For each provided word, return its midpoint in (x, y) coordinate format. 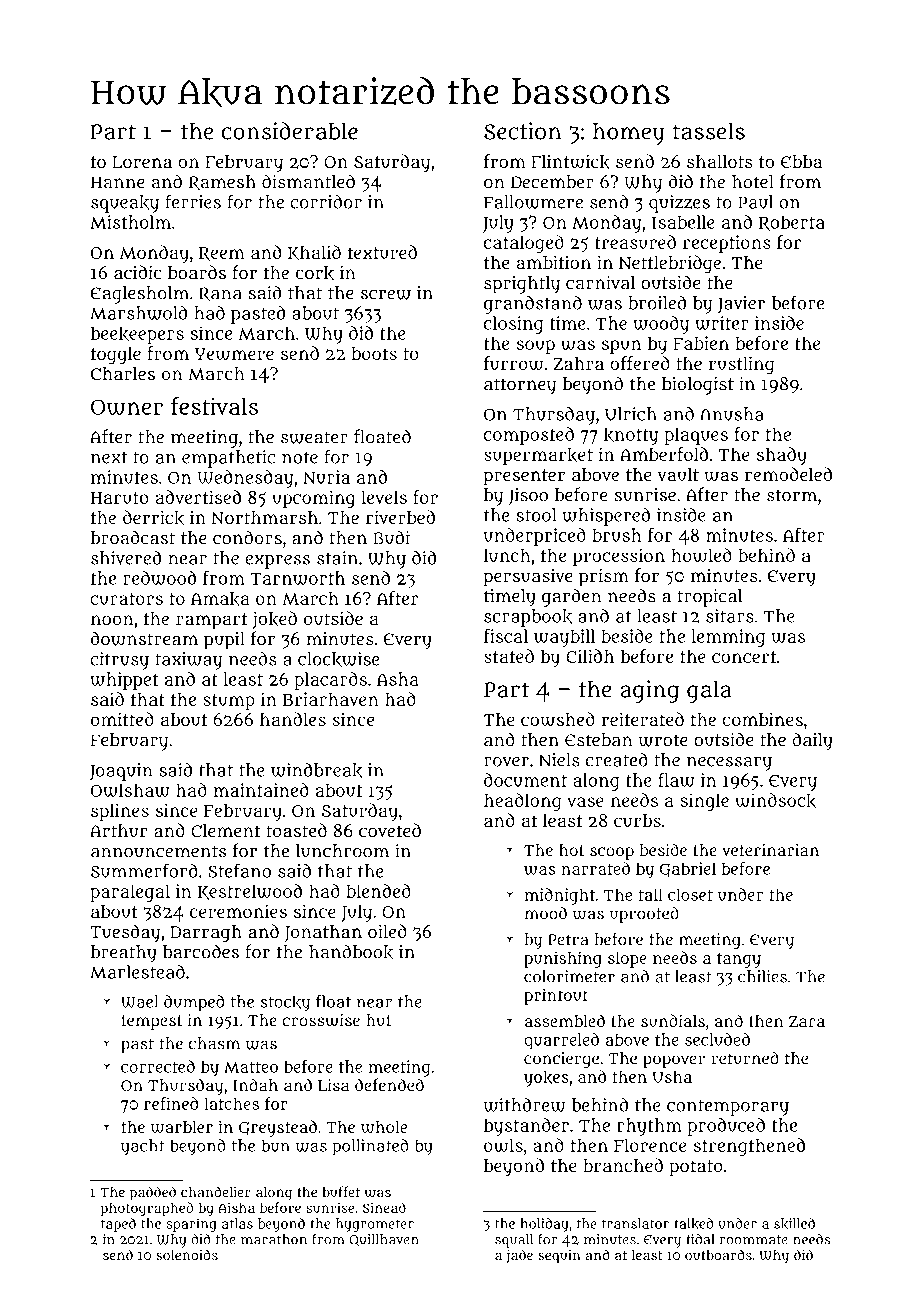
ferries (193, 201)
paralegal (130, 893)
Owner (127, 407)
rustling (741, 365)
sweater (314, 437)
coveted (390, 830)
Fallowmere (533, 202)
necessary (729, 763)
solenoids (187, 1254)
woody (661, 325)
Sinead (384, 1207)
